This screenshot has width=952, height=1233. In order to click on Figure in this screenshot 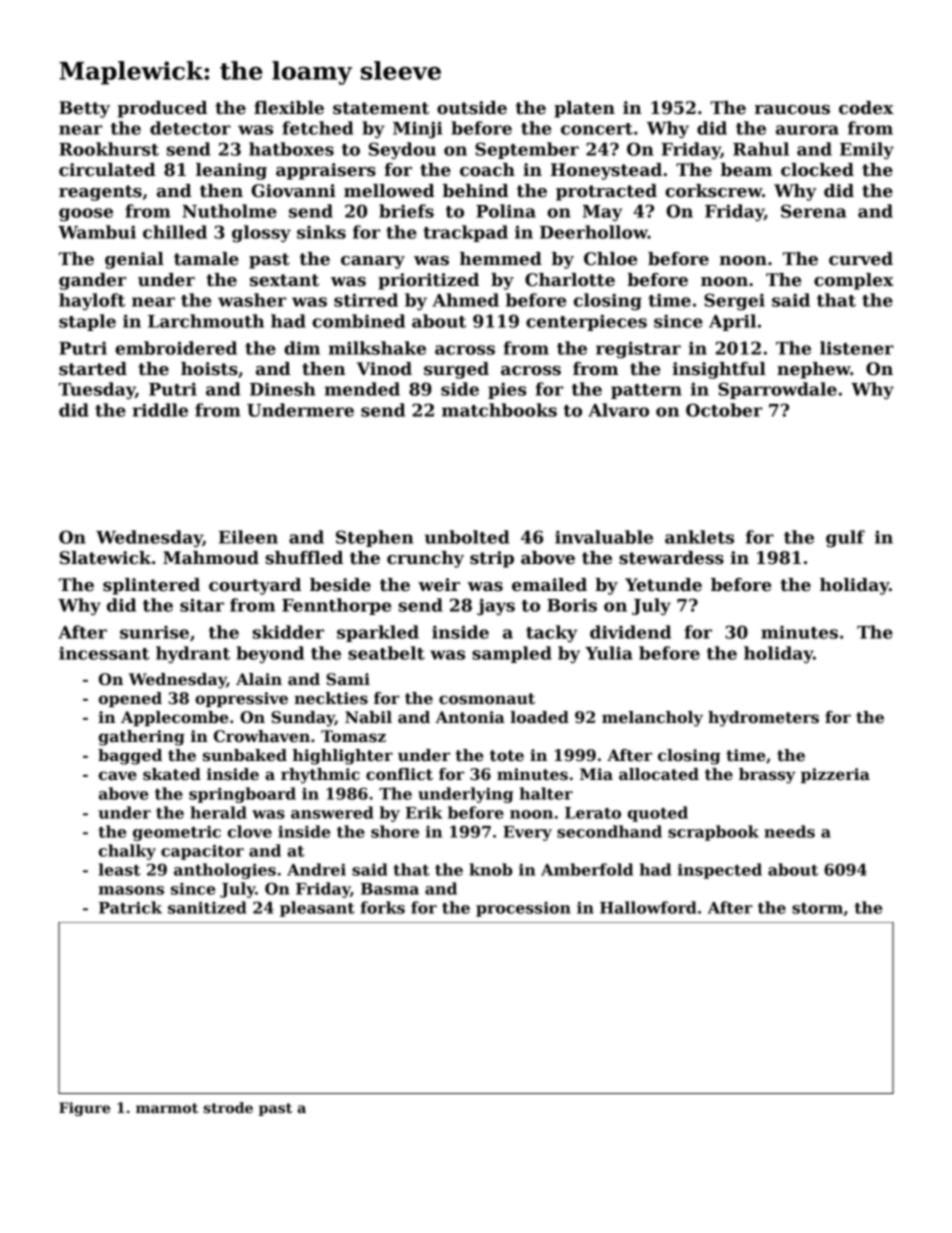, I will do `click(84, 1109)`.
